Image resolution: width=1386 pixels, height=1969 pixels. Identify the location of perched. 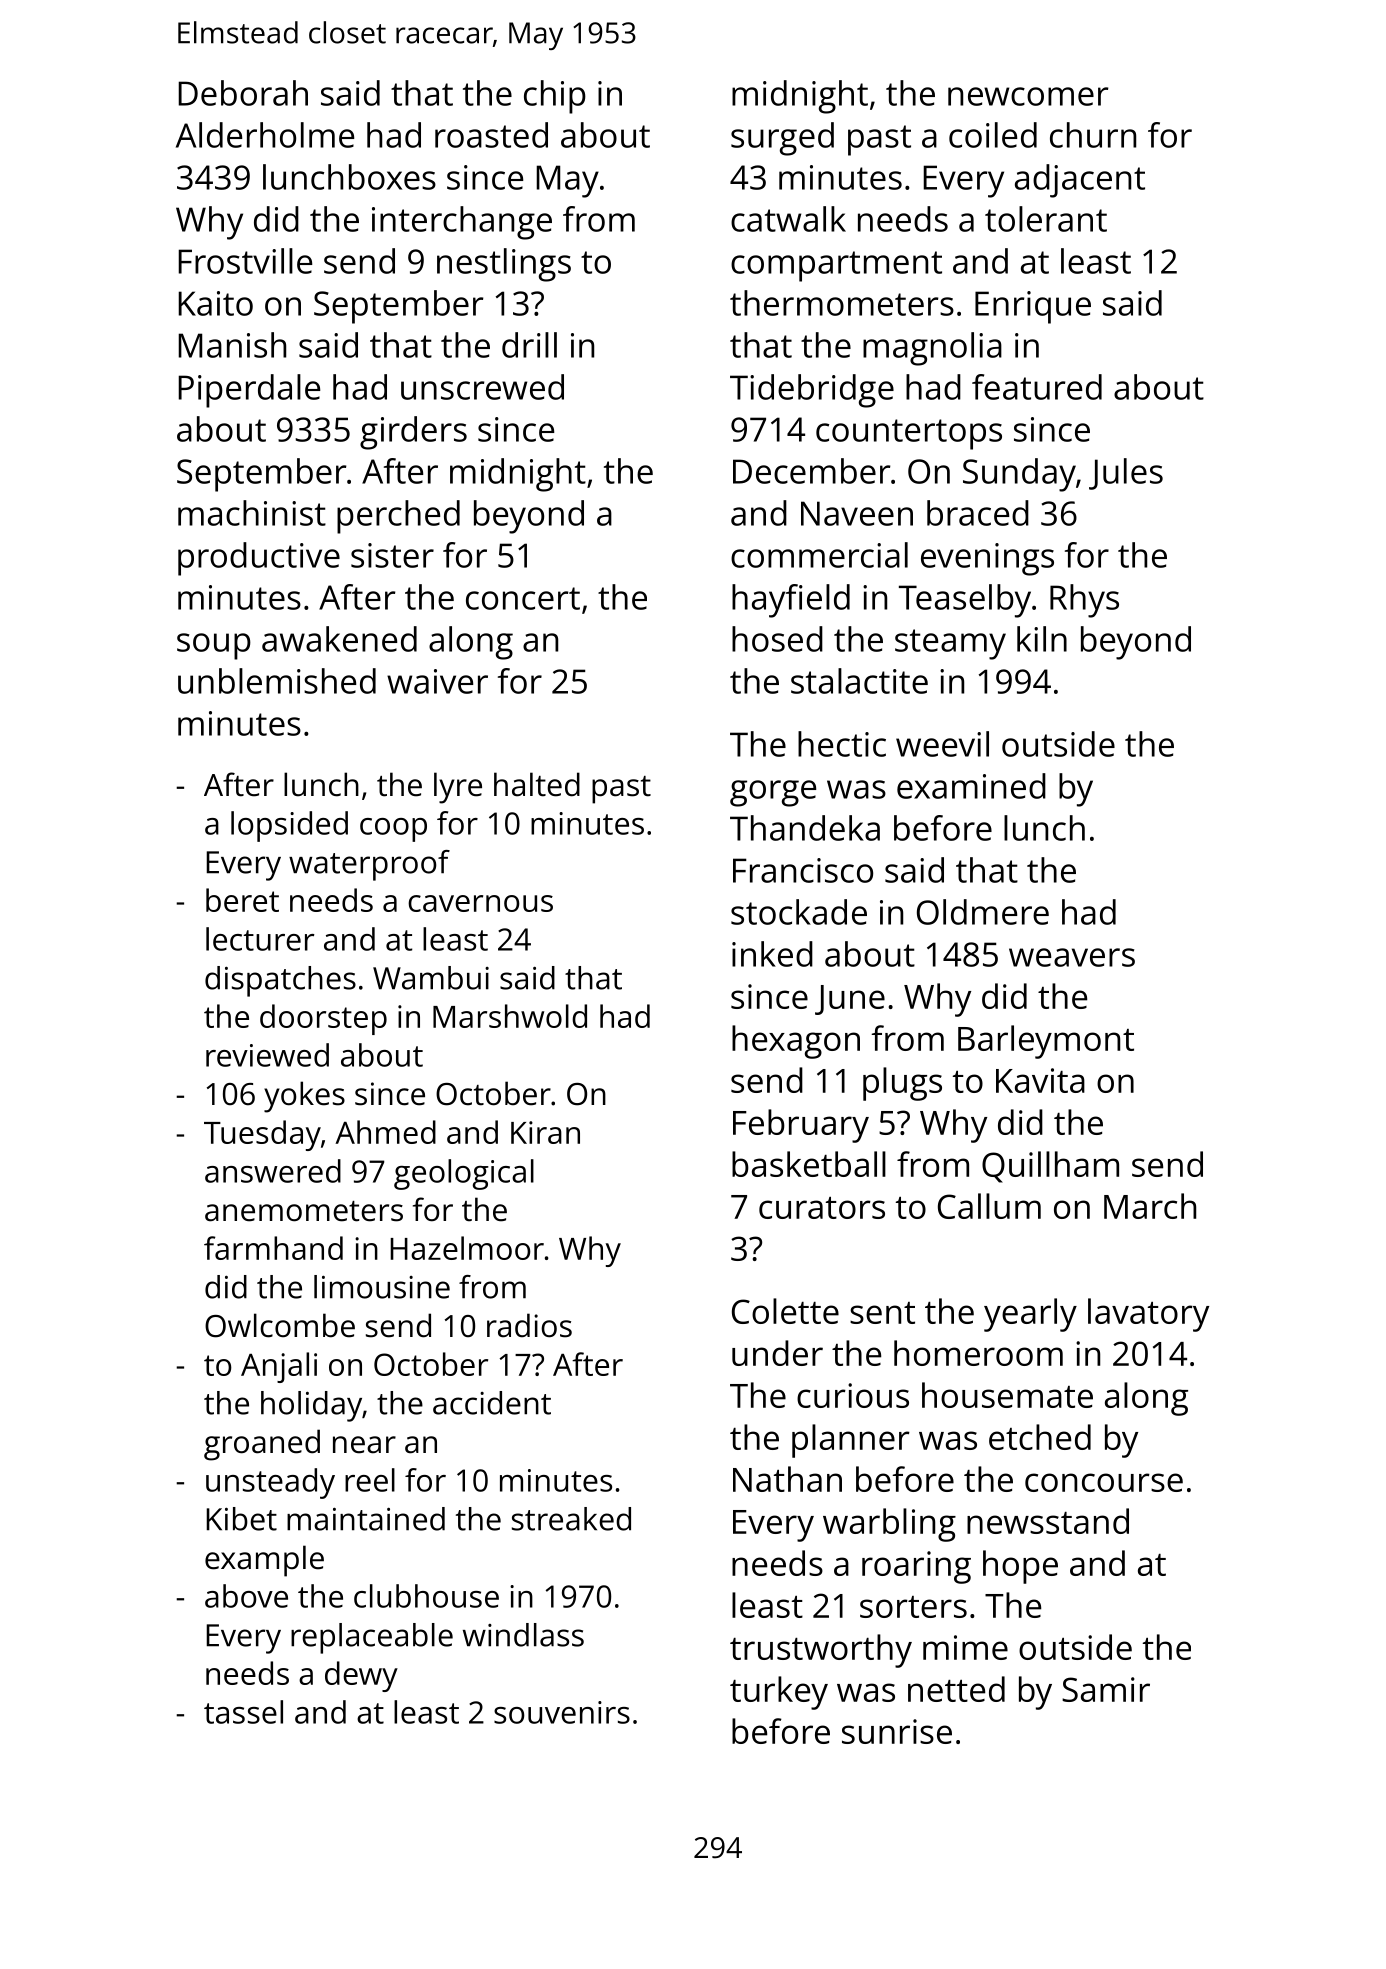
(398, 517).
